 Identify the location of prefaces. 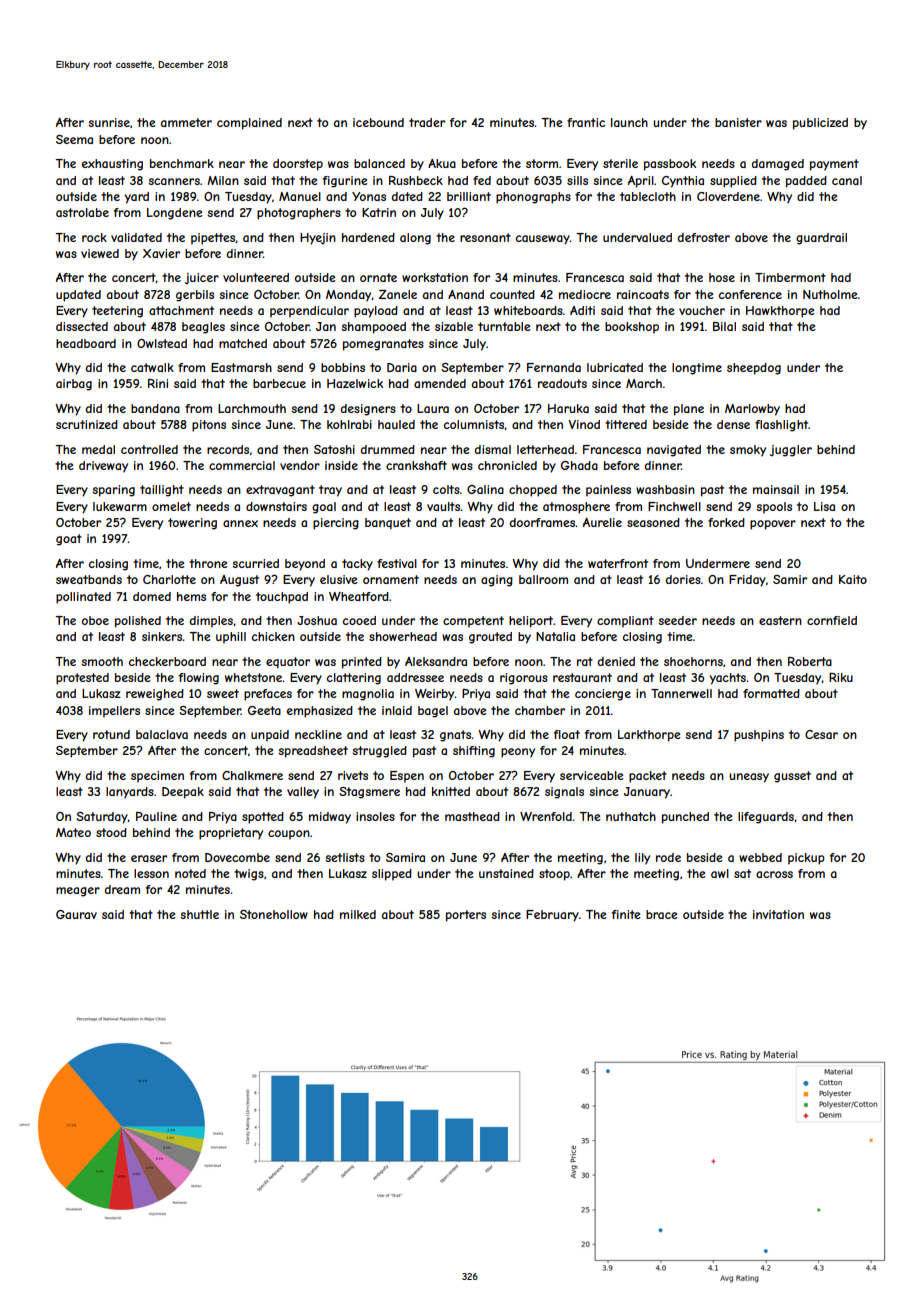
(268, 695).
